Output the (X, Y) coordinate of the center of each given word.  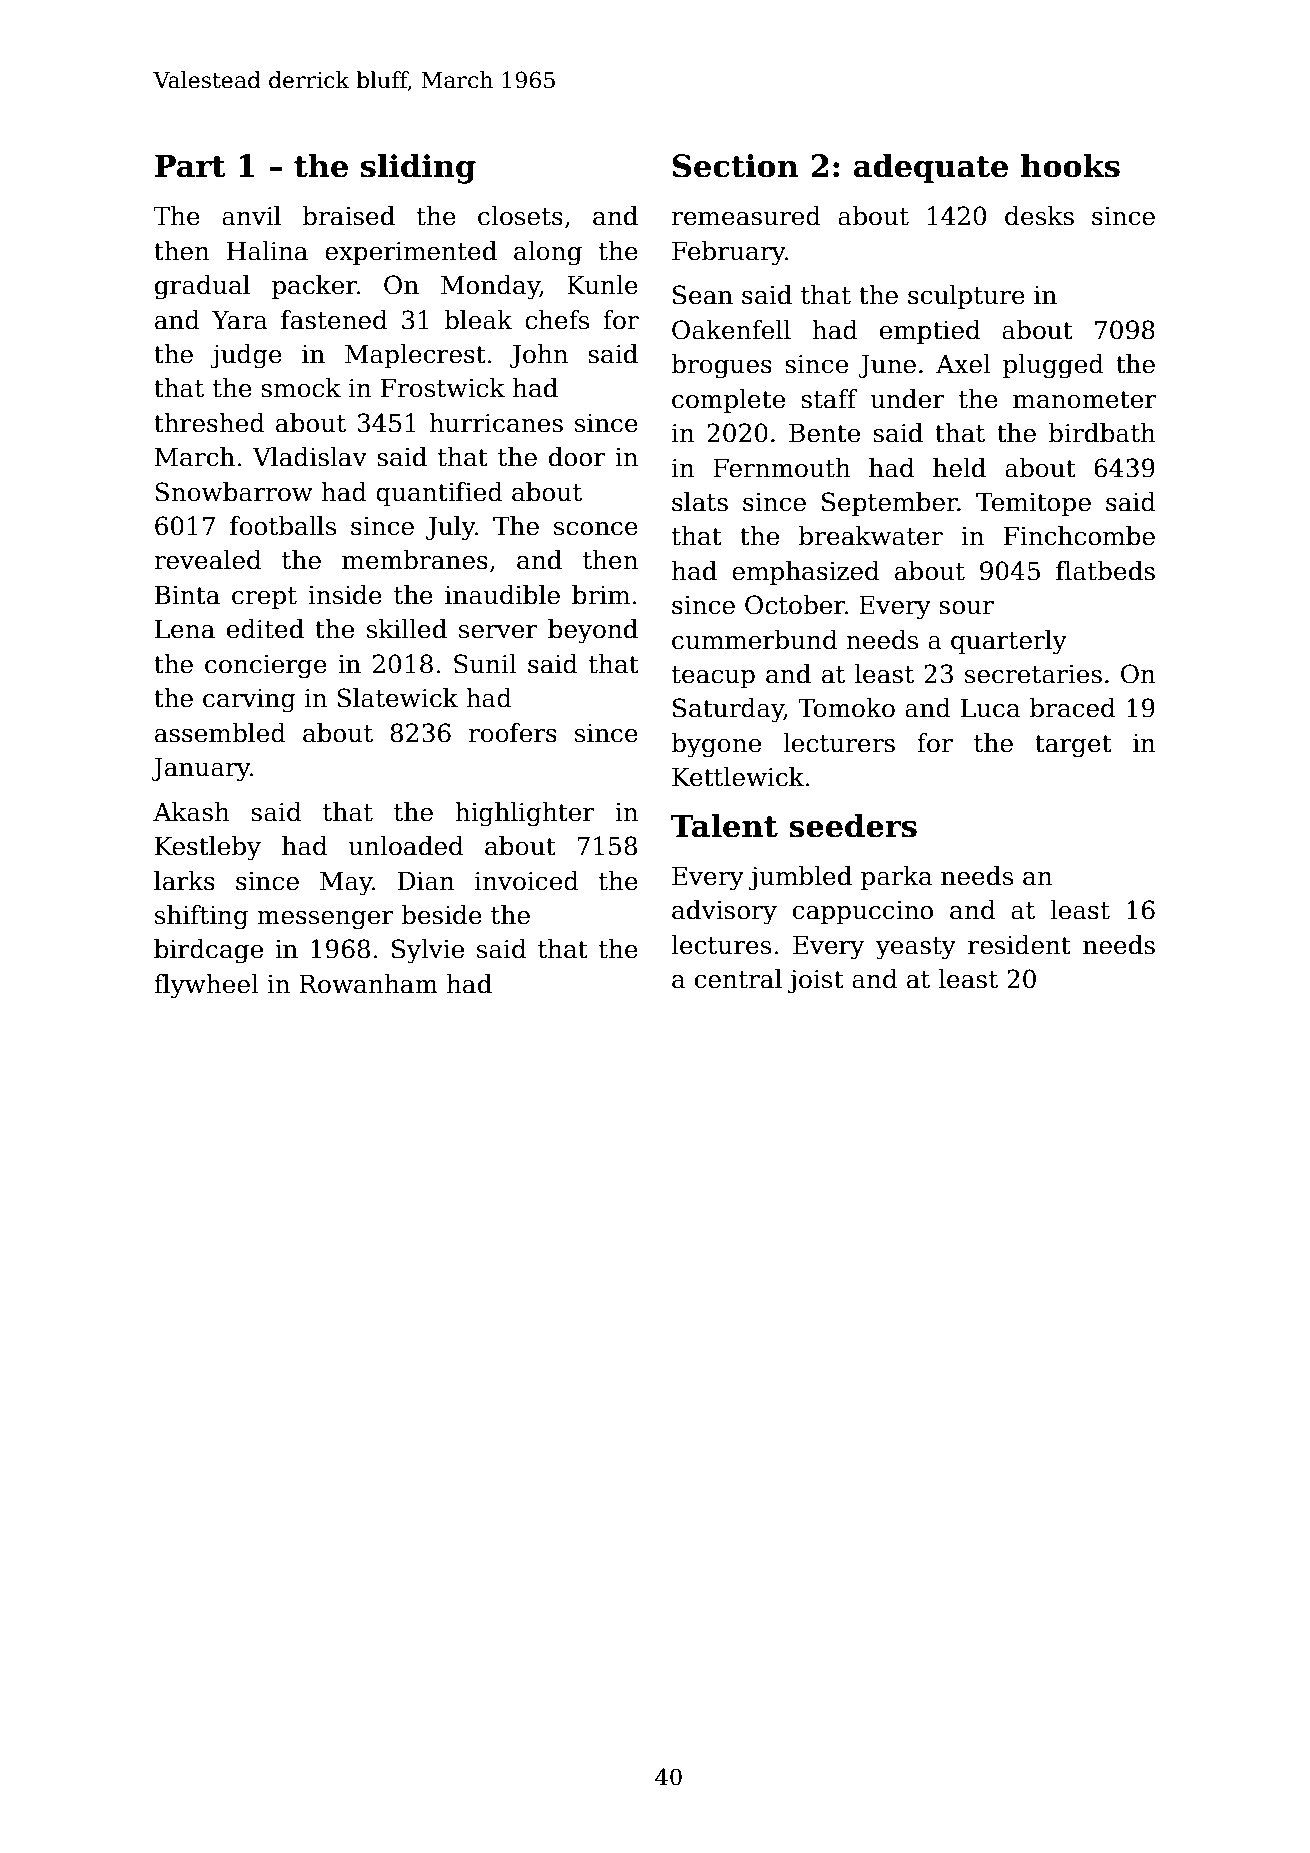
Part (190, 166)
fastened (334, 320)
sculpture (966, 297)
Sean (703, 295)
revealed (207, 560)
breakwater (871, 536)
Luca (990, 708)
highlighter (525, 814)
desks (1039, 216)
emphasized (805, 573)
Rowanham (368, 984)
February (728, 253)
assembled (220, 733)
